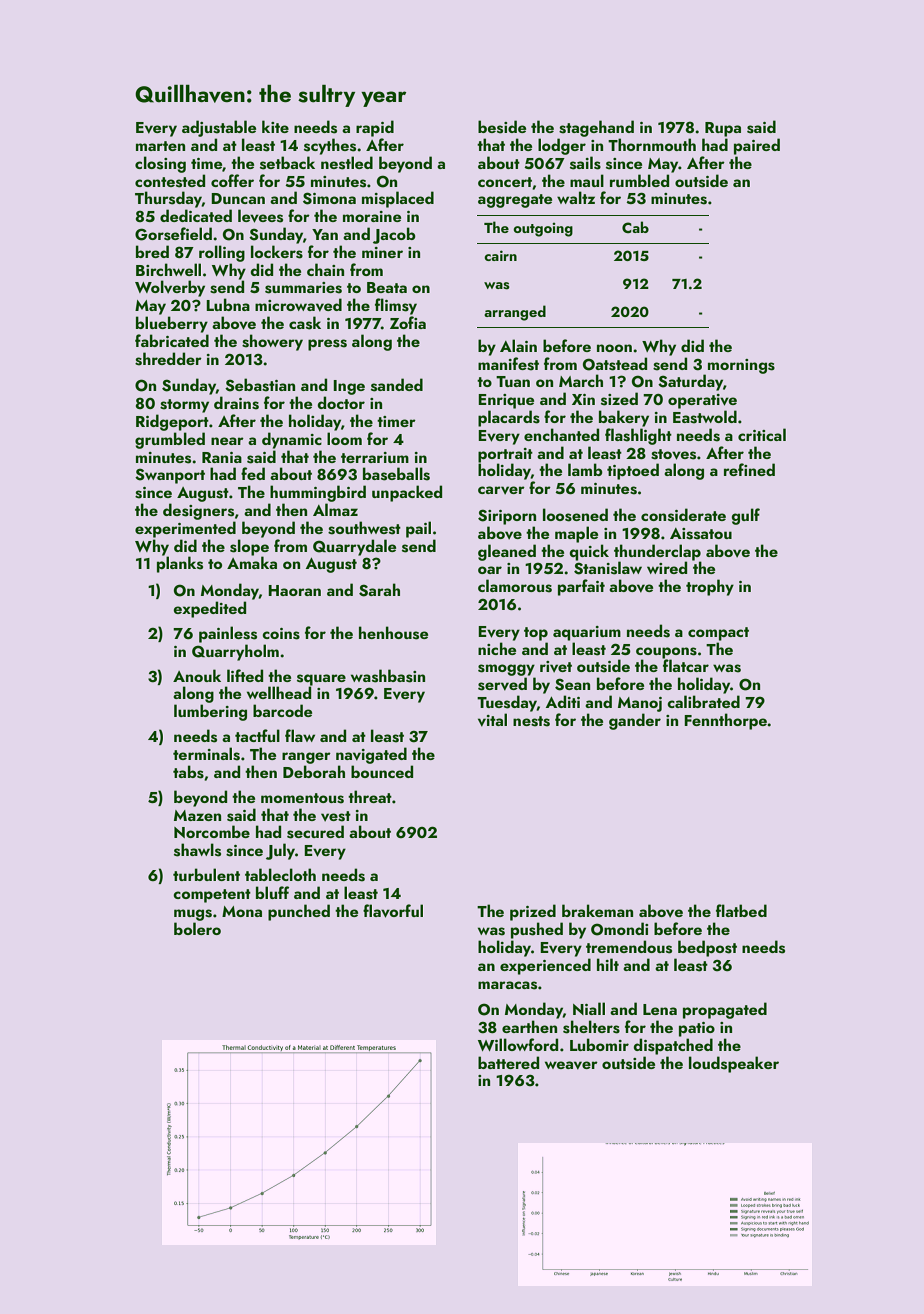  Describe the element at coordinates (294, 590) in the screenshot. I see `Haoran` at that location.
